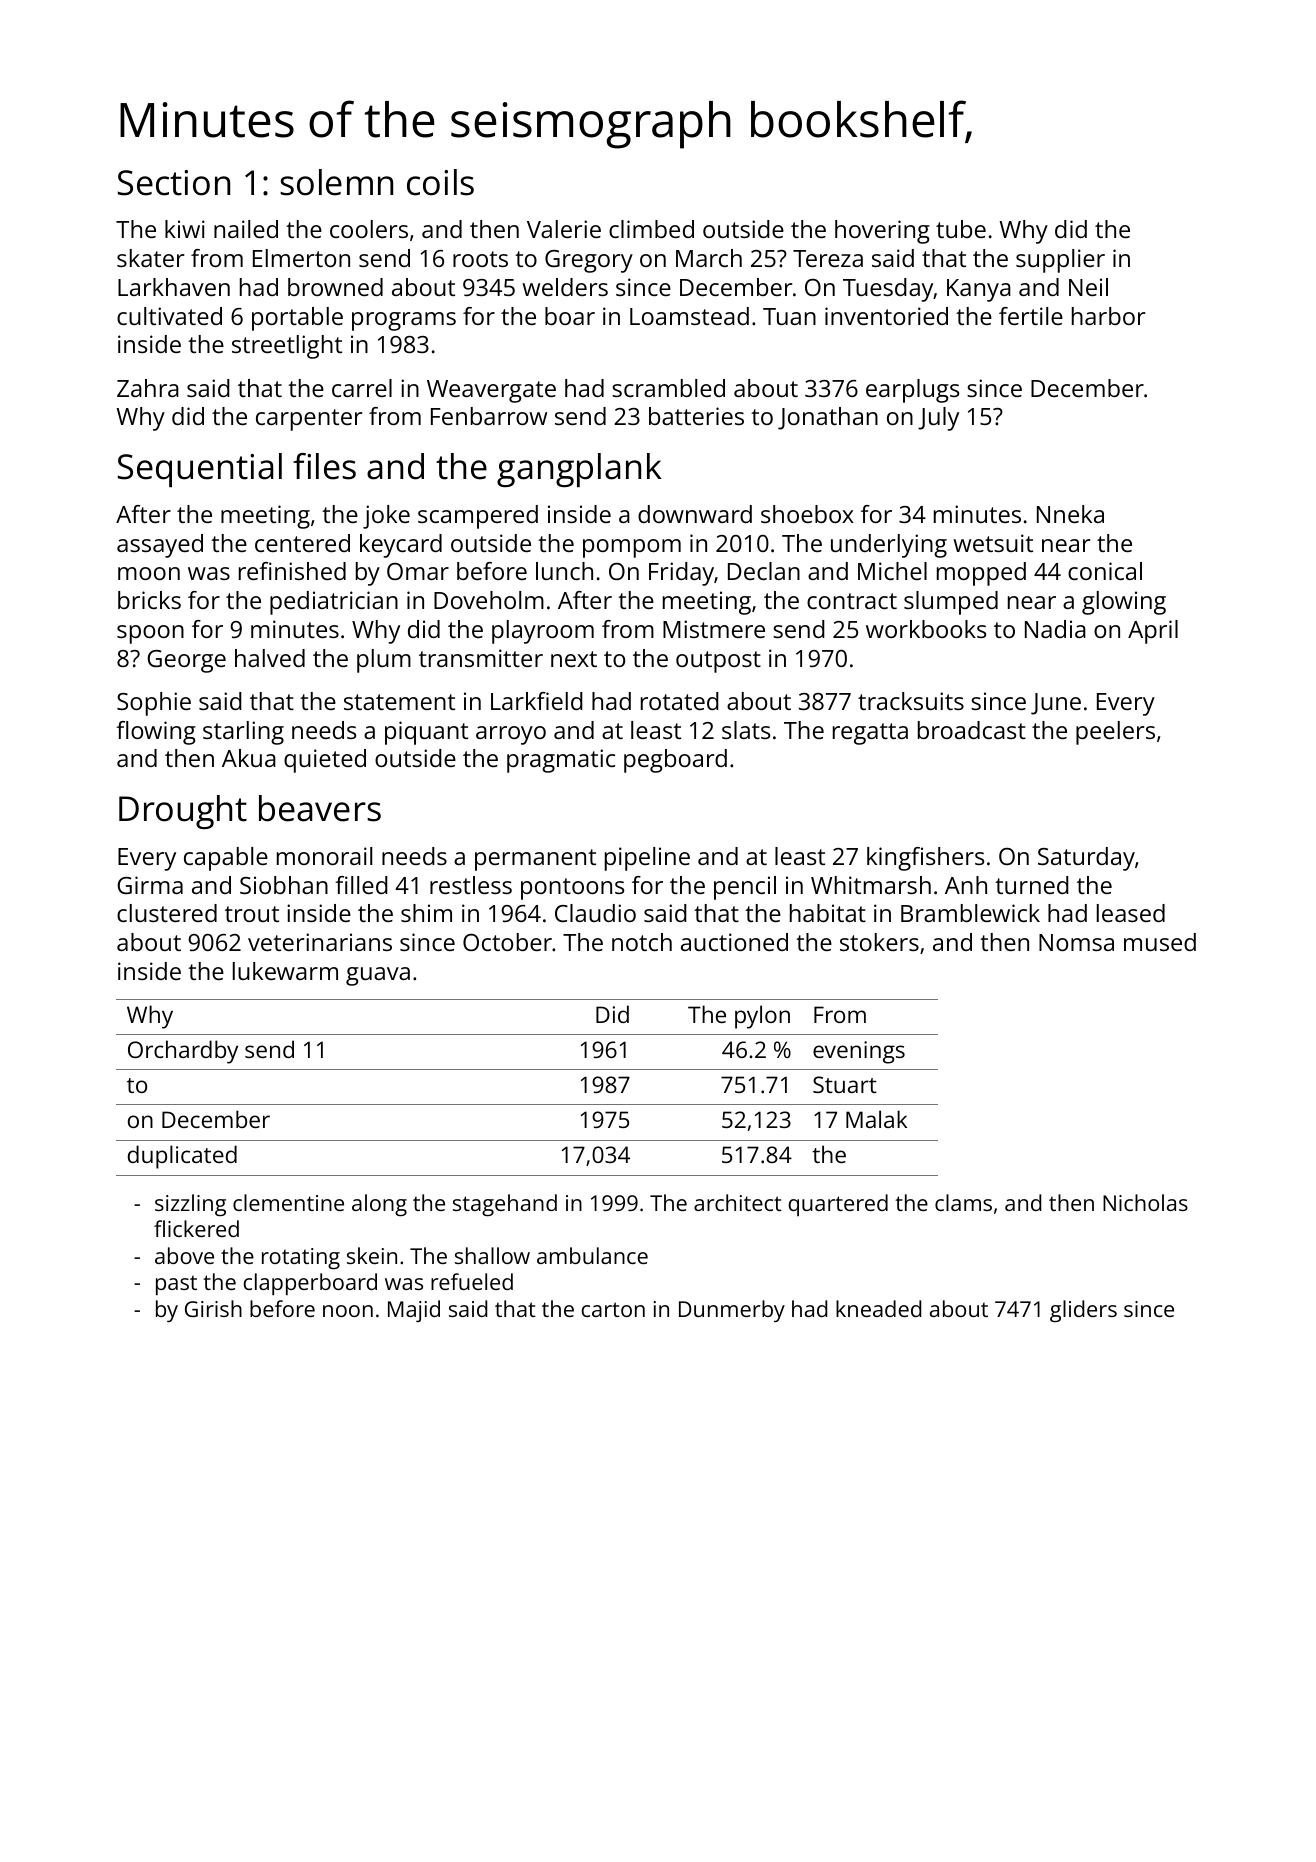 The height and width of the image is (1862, 1316). What do you see at coordinates (963, 1202) in the image?
I see `clams` at bounding box center [963, 1202].
